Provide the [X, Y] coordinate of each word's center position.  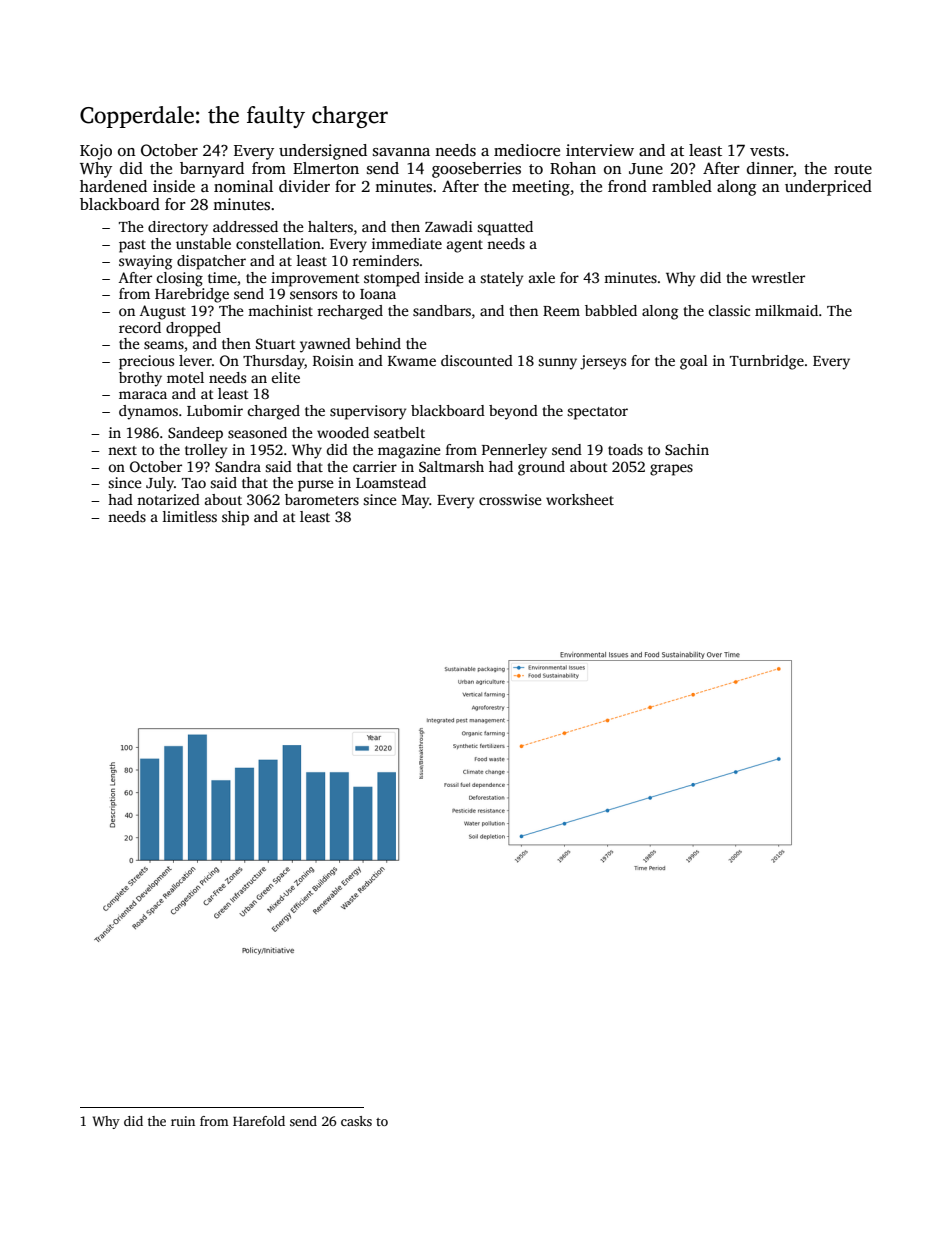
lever [195, 360]
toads [625, 449]
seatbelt [399, 432]
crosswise [510, 499]
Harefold [259, 1121]
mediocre [527, 150]
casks [356, 1121]
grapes [671, 470]
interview [600, 150]
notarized [168, 499]
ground [541, 468]
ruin [183, 1121]
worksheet [580, 499]
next [122, 450]
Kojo [96, 152]
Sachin [687, 449]
